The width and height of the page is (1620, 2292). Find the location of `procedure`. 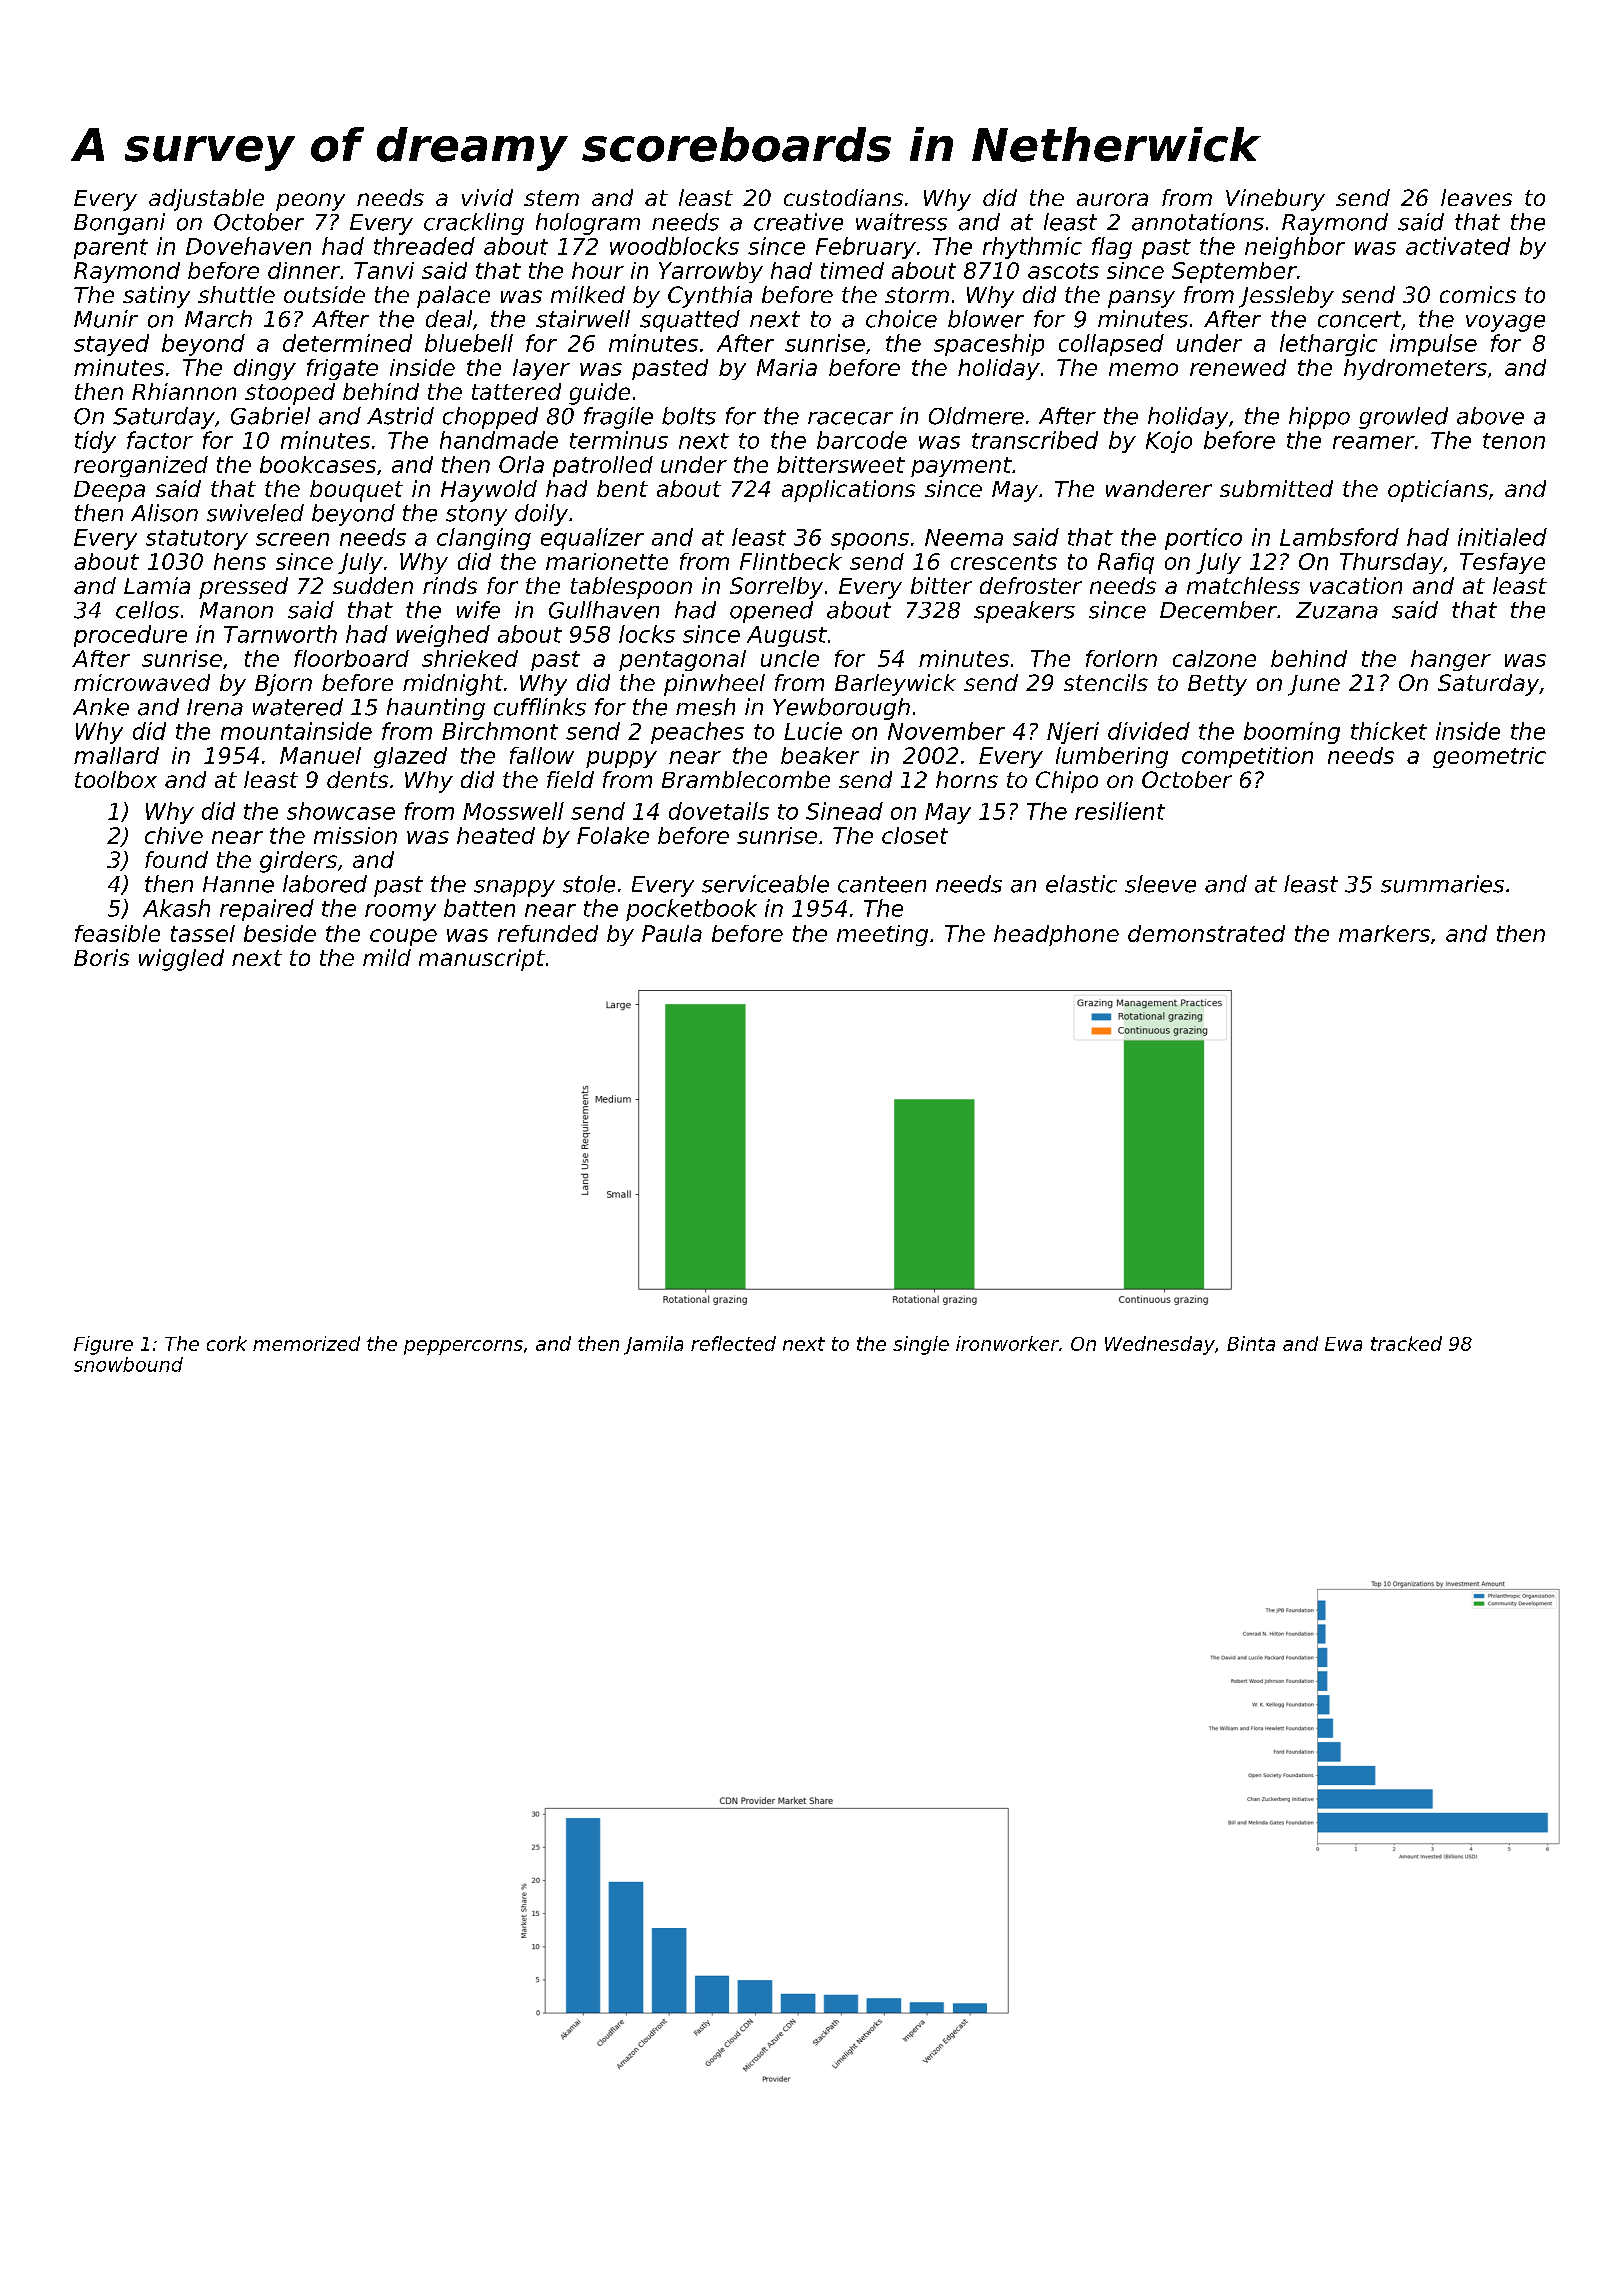

procedure is located at coordinates (130, 636).
